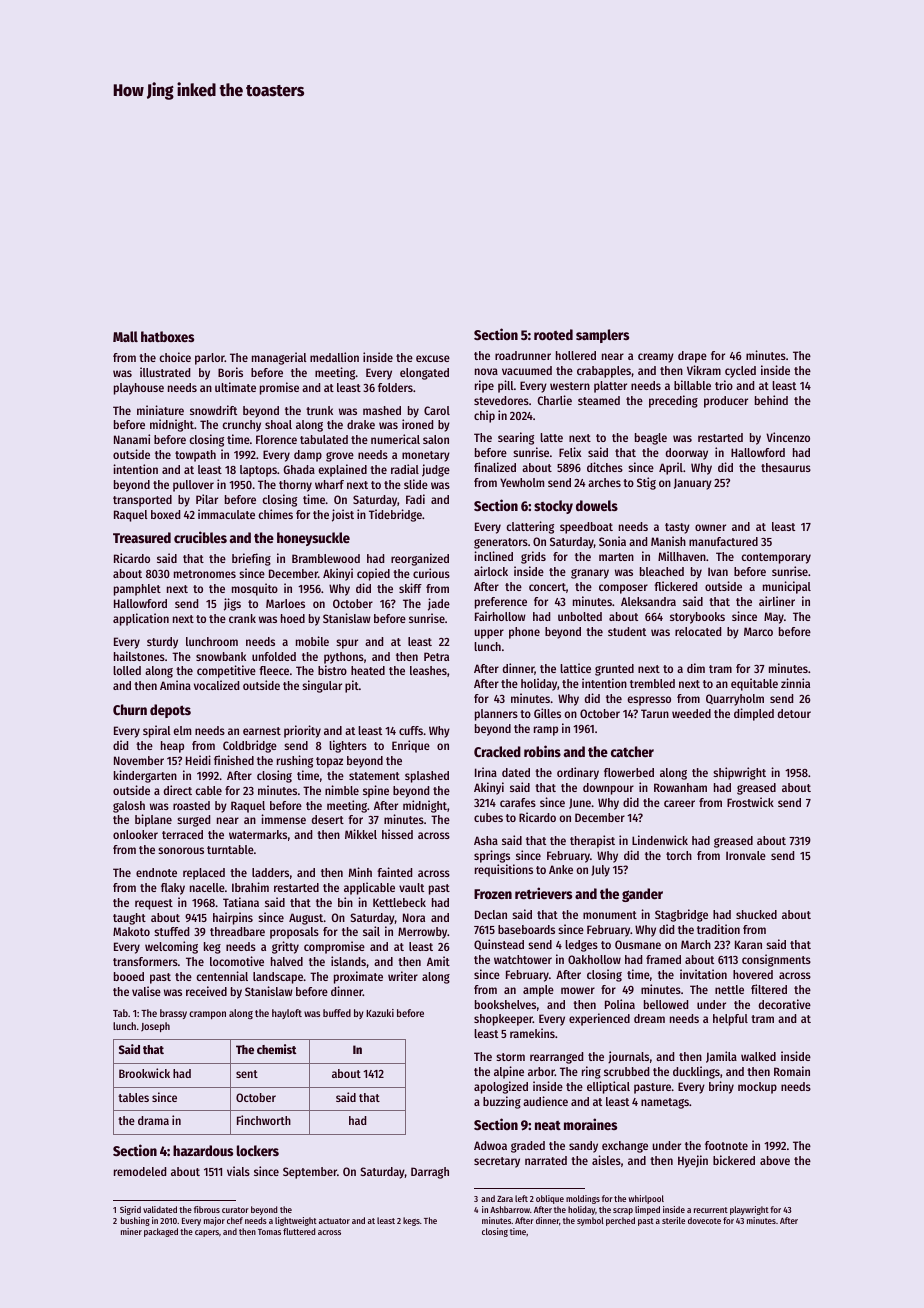  I want to click on playwright, so click(749, 1210).
